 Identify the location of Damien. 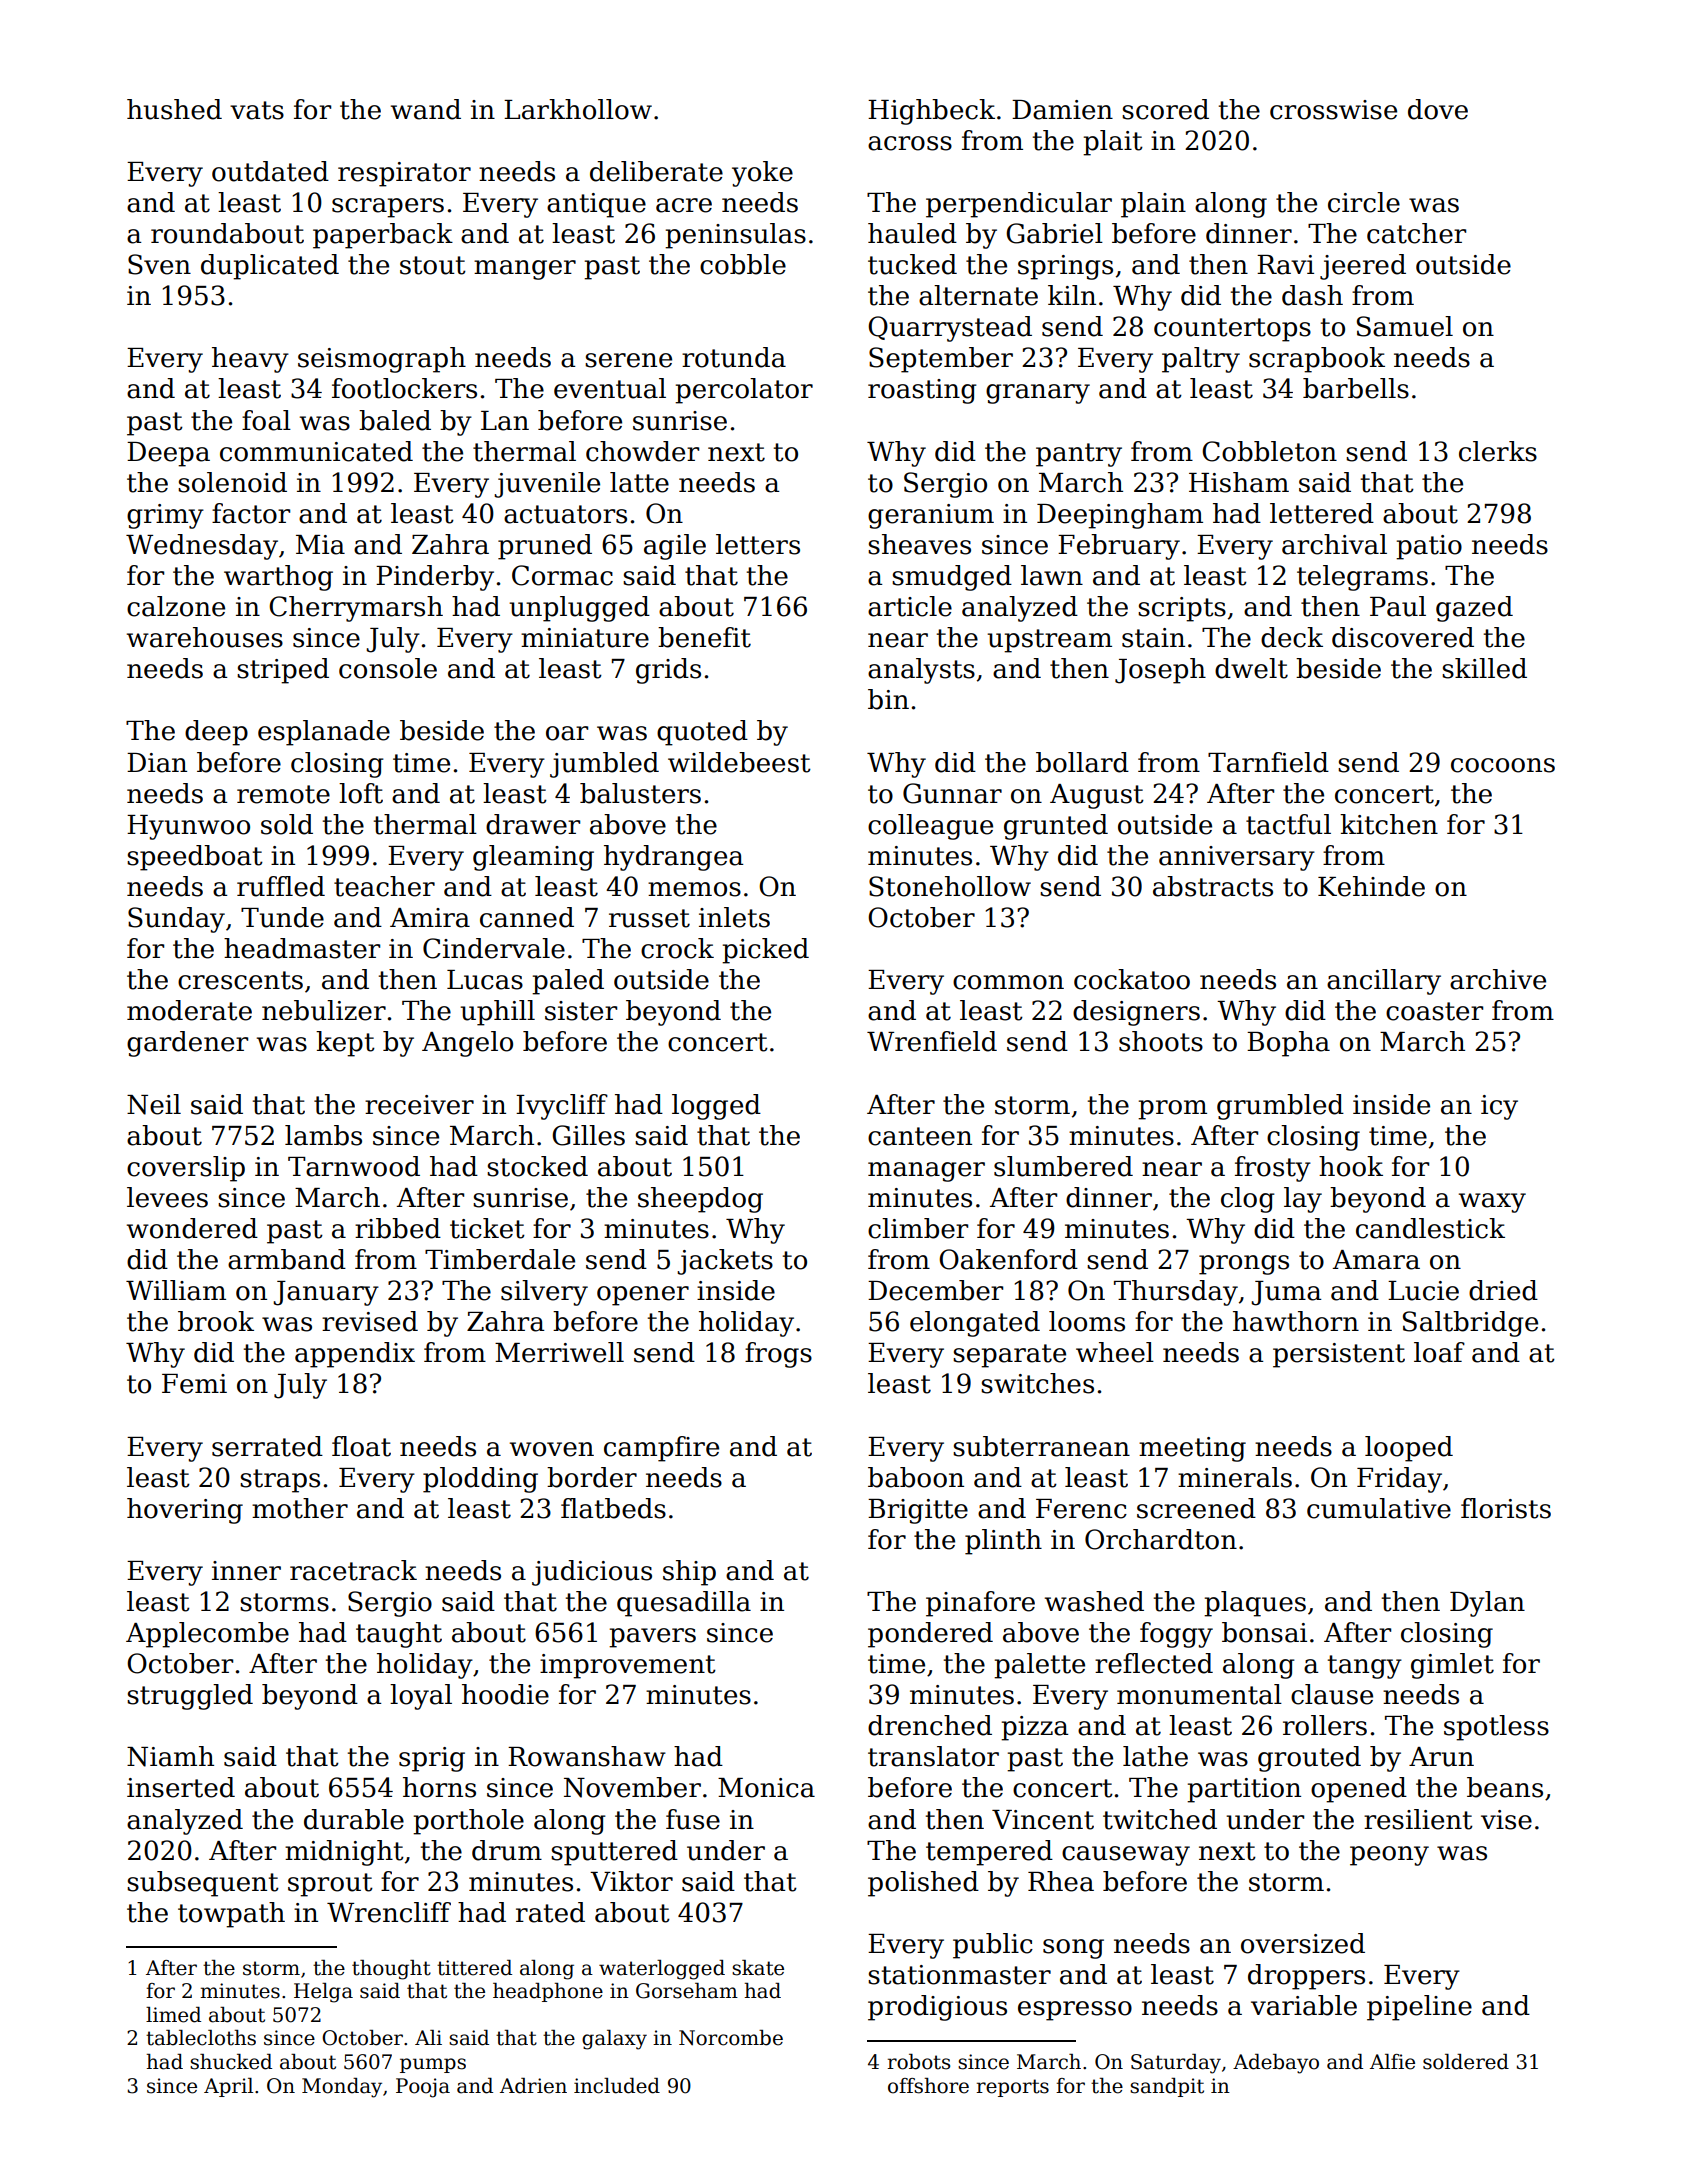
(1062, 110).
